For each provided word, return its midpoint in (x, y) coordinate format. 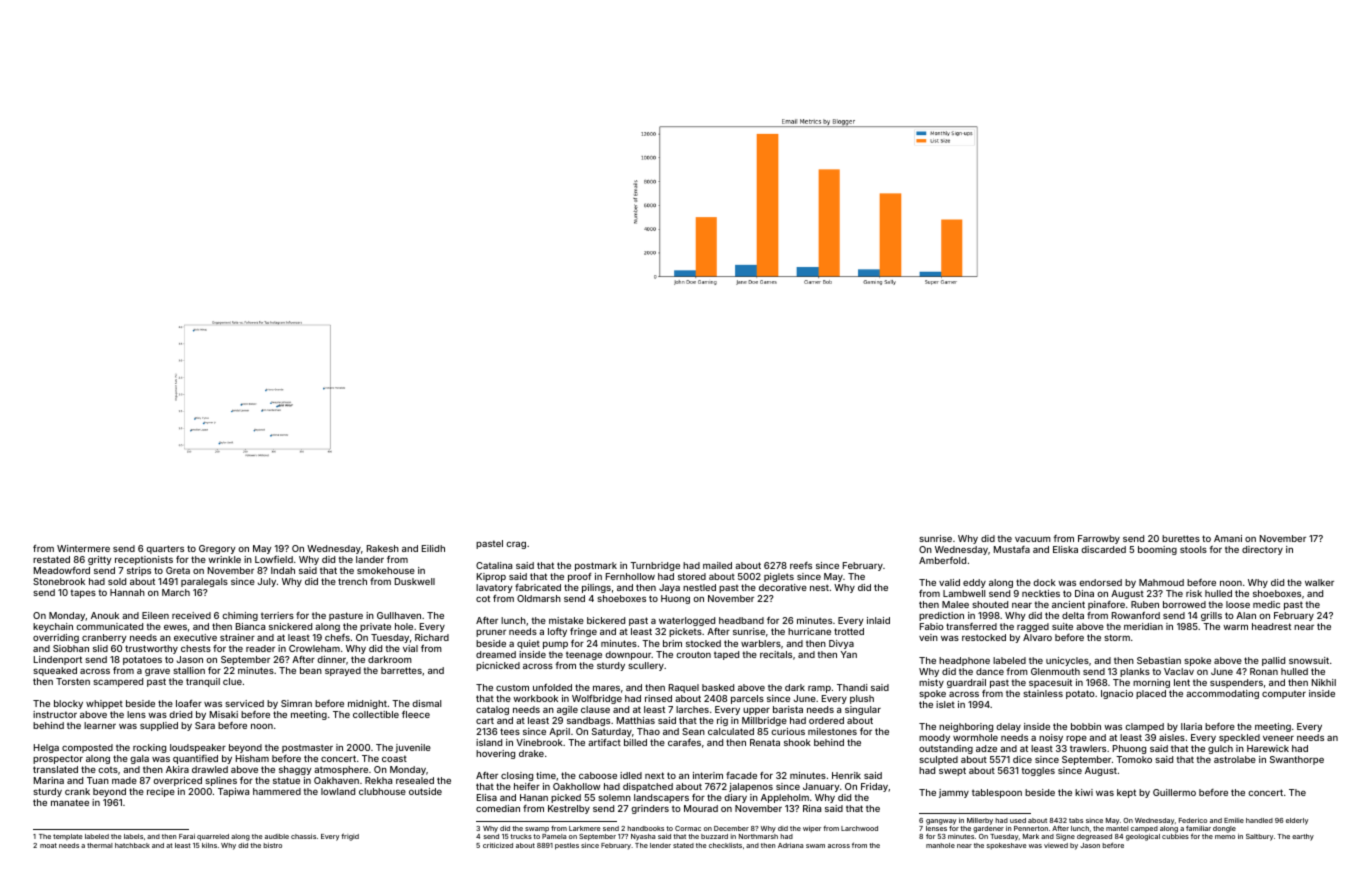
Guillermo (1174, 792)
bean (311, 670)
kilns (209, 845)
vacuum (1033, 539)
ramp (819, 689)
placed (1151, 694)
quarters (165, 549)
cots (108, 769)
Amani (1228, 538)
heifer (527, 786)
